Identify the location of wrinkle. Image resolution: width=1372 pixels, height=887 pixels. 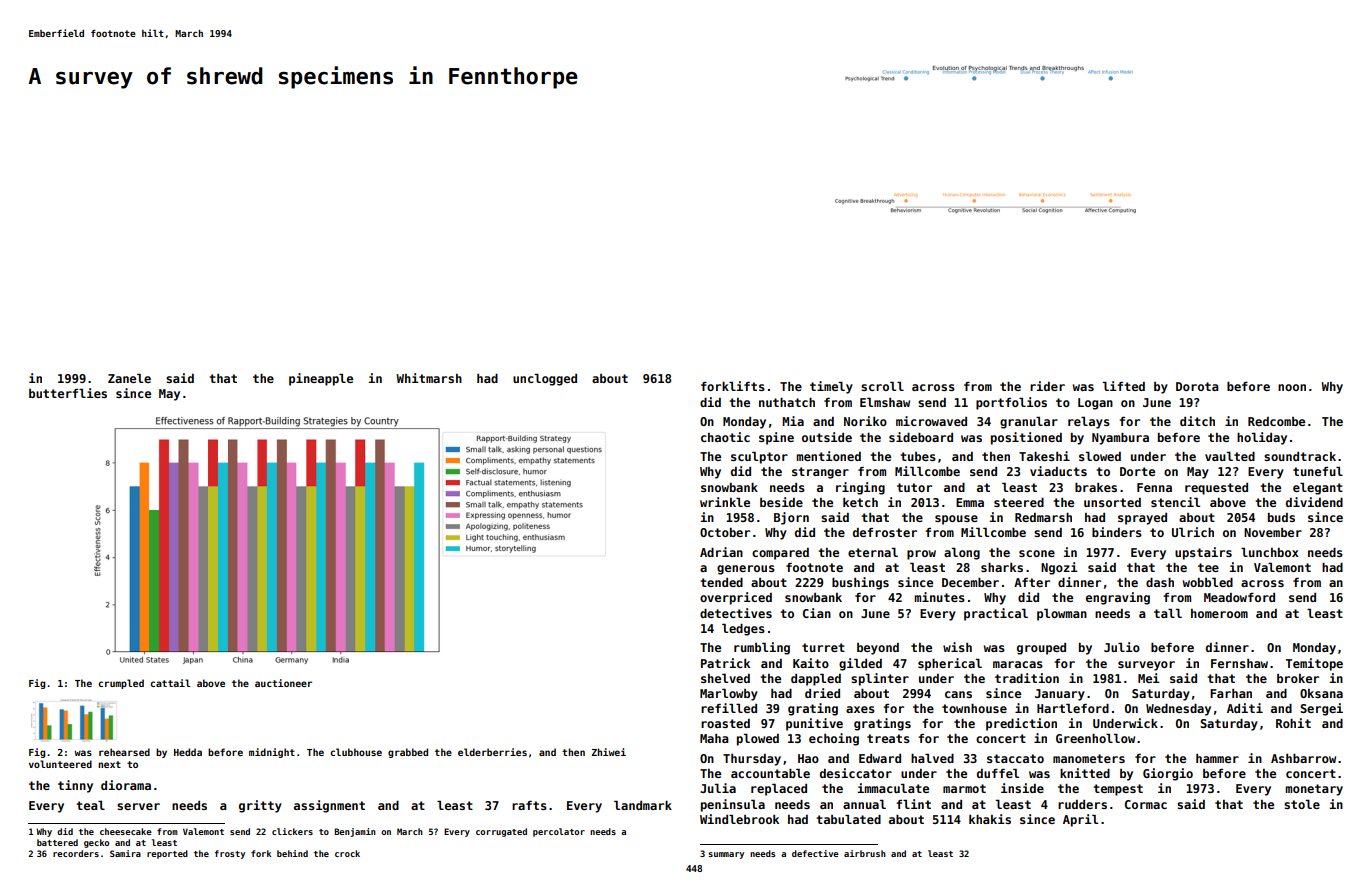
(725, 502).
